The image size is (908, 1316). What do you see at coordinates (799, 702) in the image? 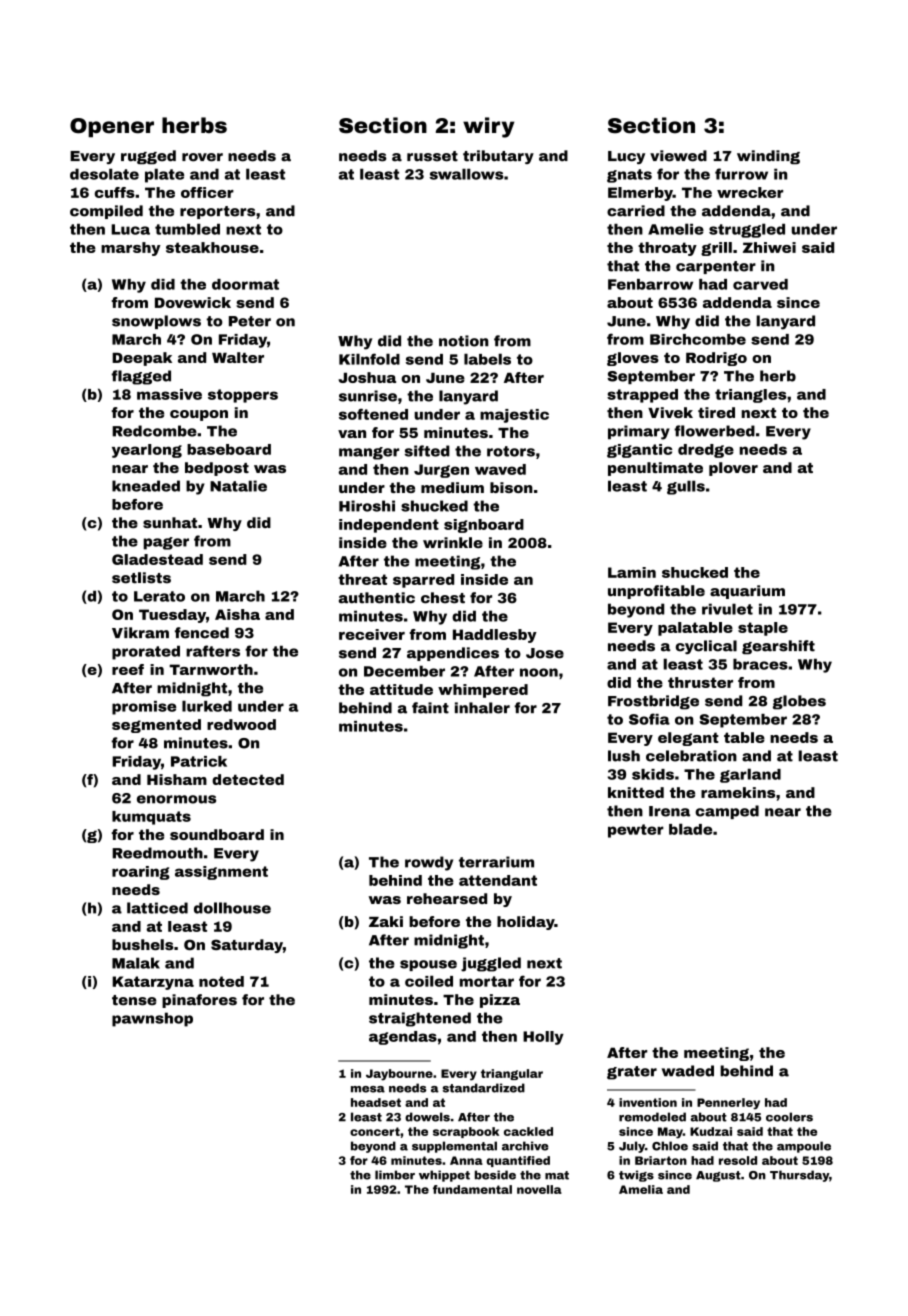
I see `globes` at bounding box center [799, 702].
